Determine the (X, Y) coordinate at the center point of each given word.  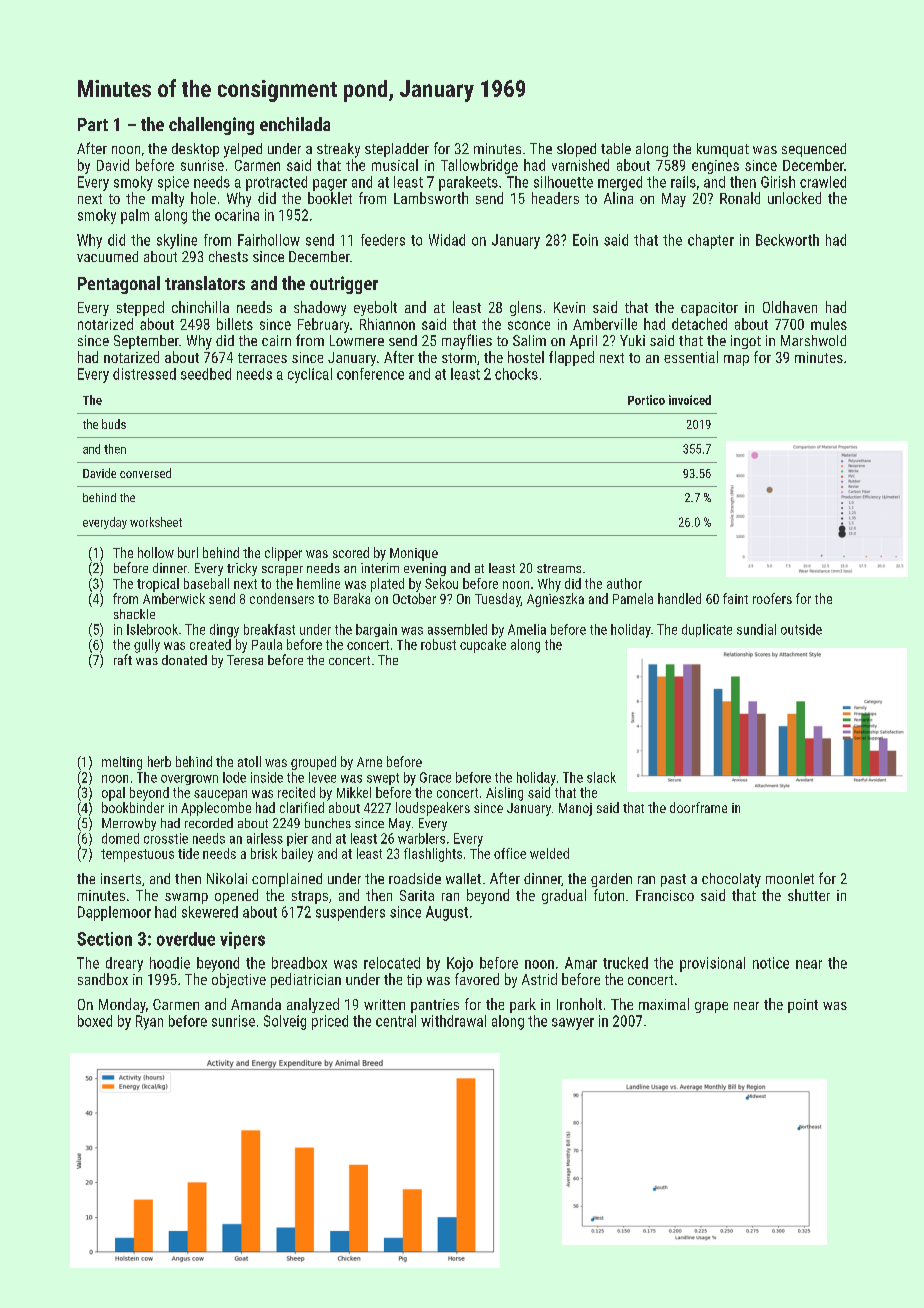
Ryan (149, 1022)
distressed (144, 374)
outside (801, 629)
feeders (383, 240)
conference (370, 374)
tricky (242, 569)
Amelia (527, 629)
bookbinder (133, 807)
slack (601, 777)
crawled (823, 182)
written (384, 1004)
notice (771, 963)
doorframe (698, 807)
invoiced (690, 400)
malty (168, 199)
